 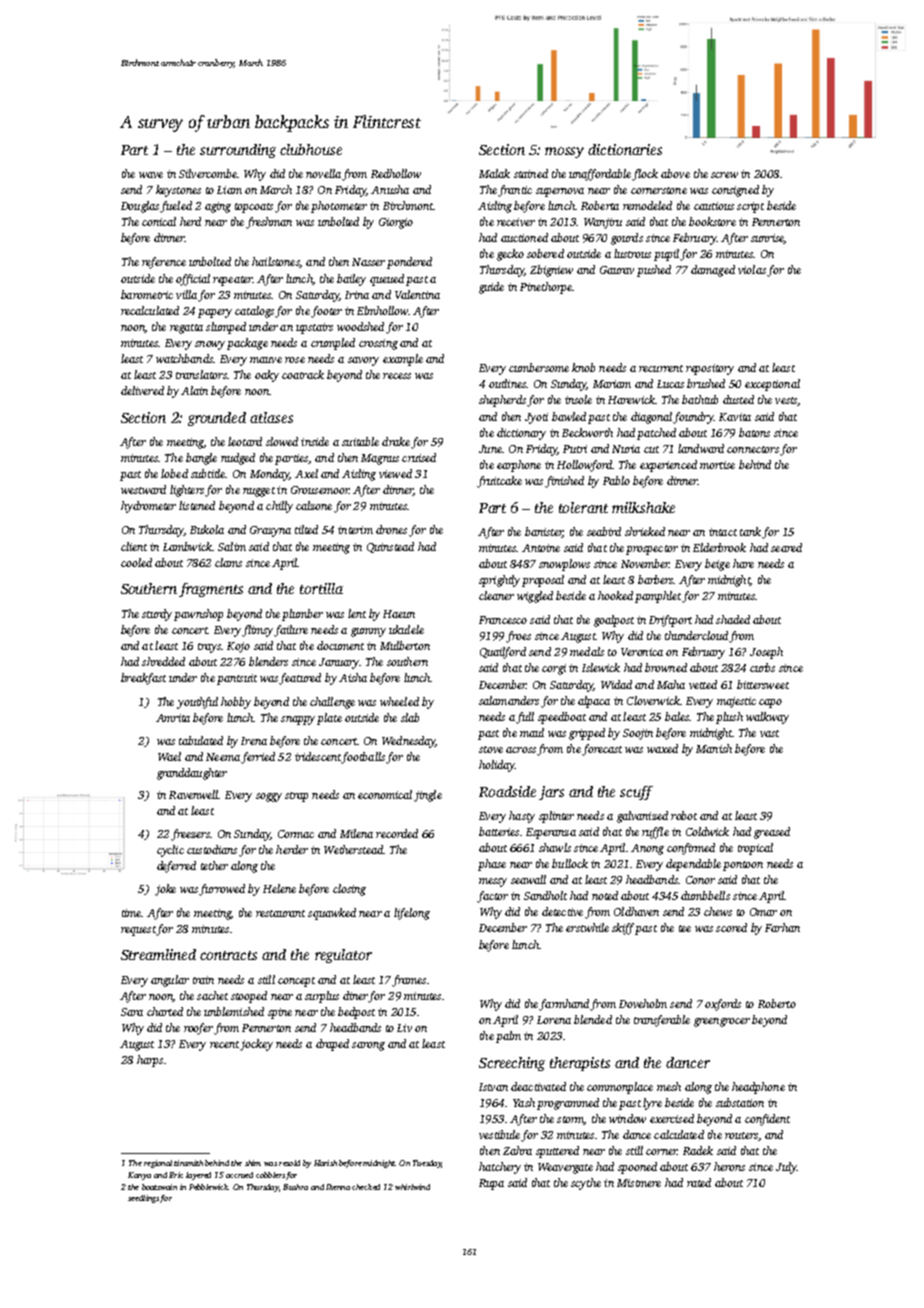 What do you see at coordinates (724, 175) in the screenshot?
I see `screw` at bounding box center [724, 175].
